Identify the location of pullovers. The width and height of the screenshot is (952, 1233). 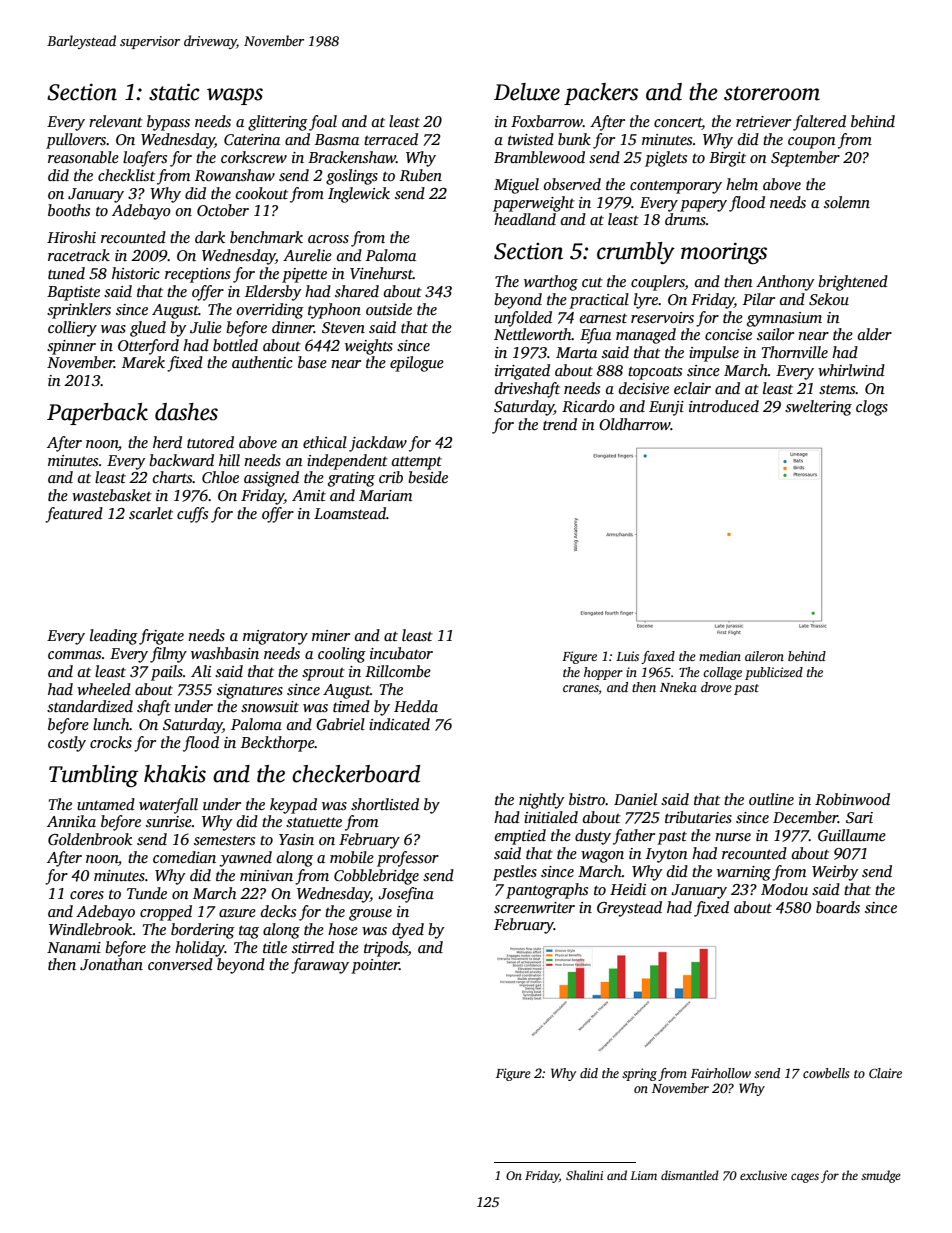
(76, 141).
